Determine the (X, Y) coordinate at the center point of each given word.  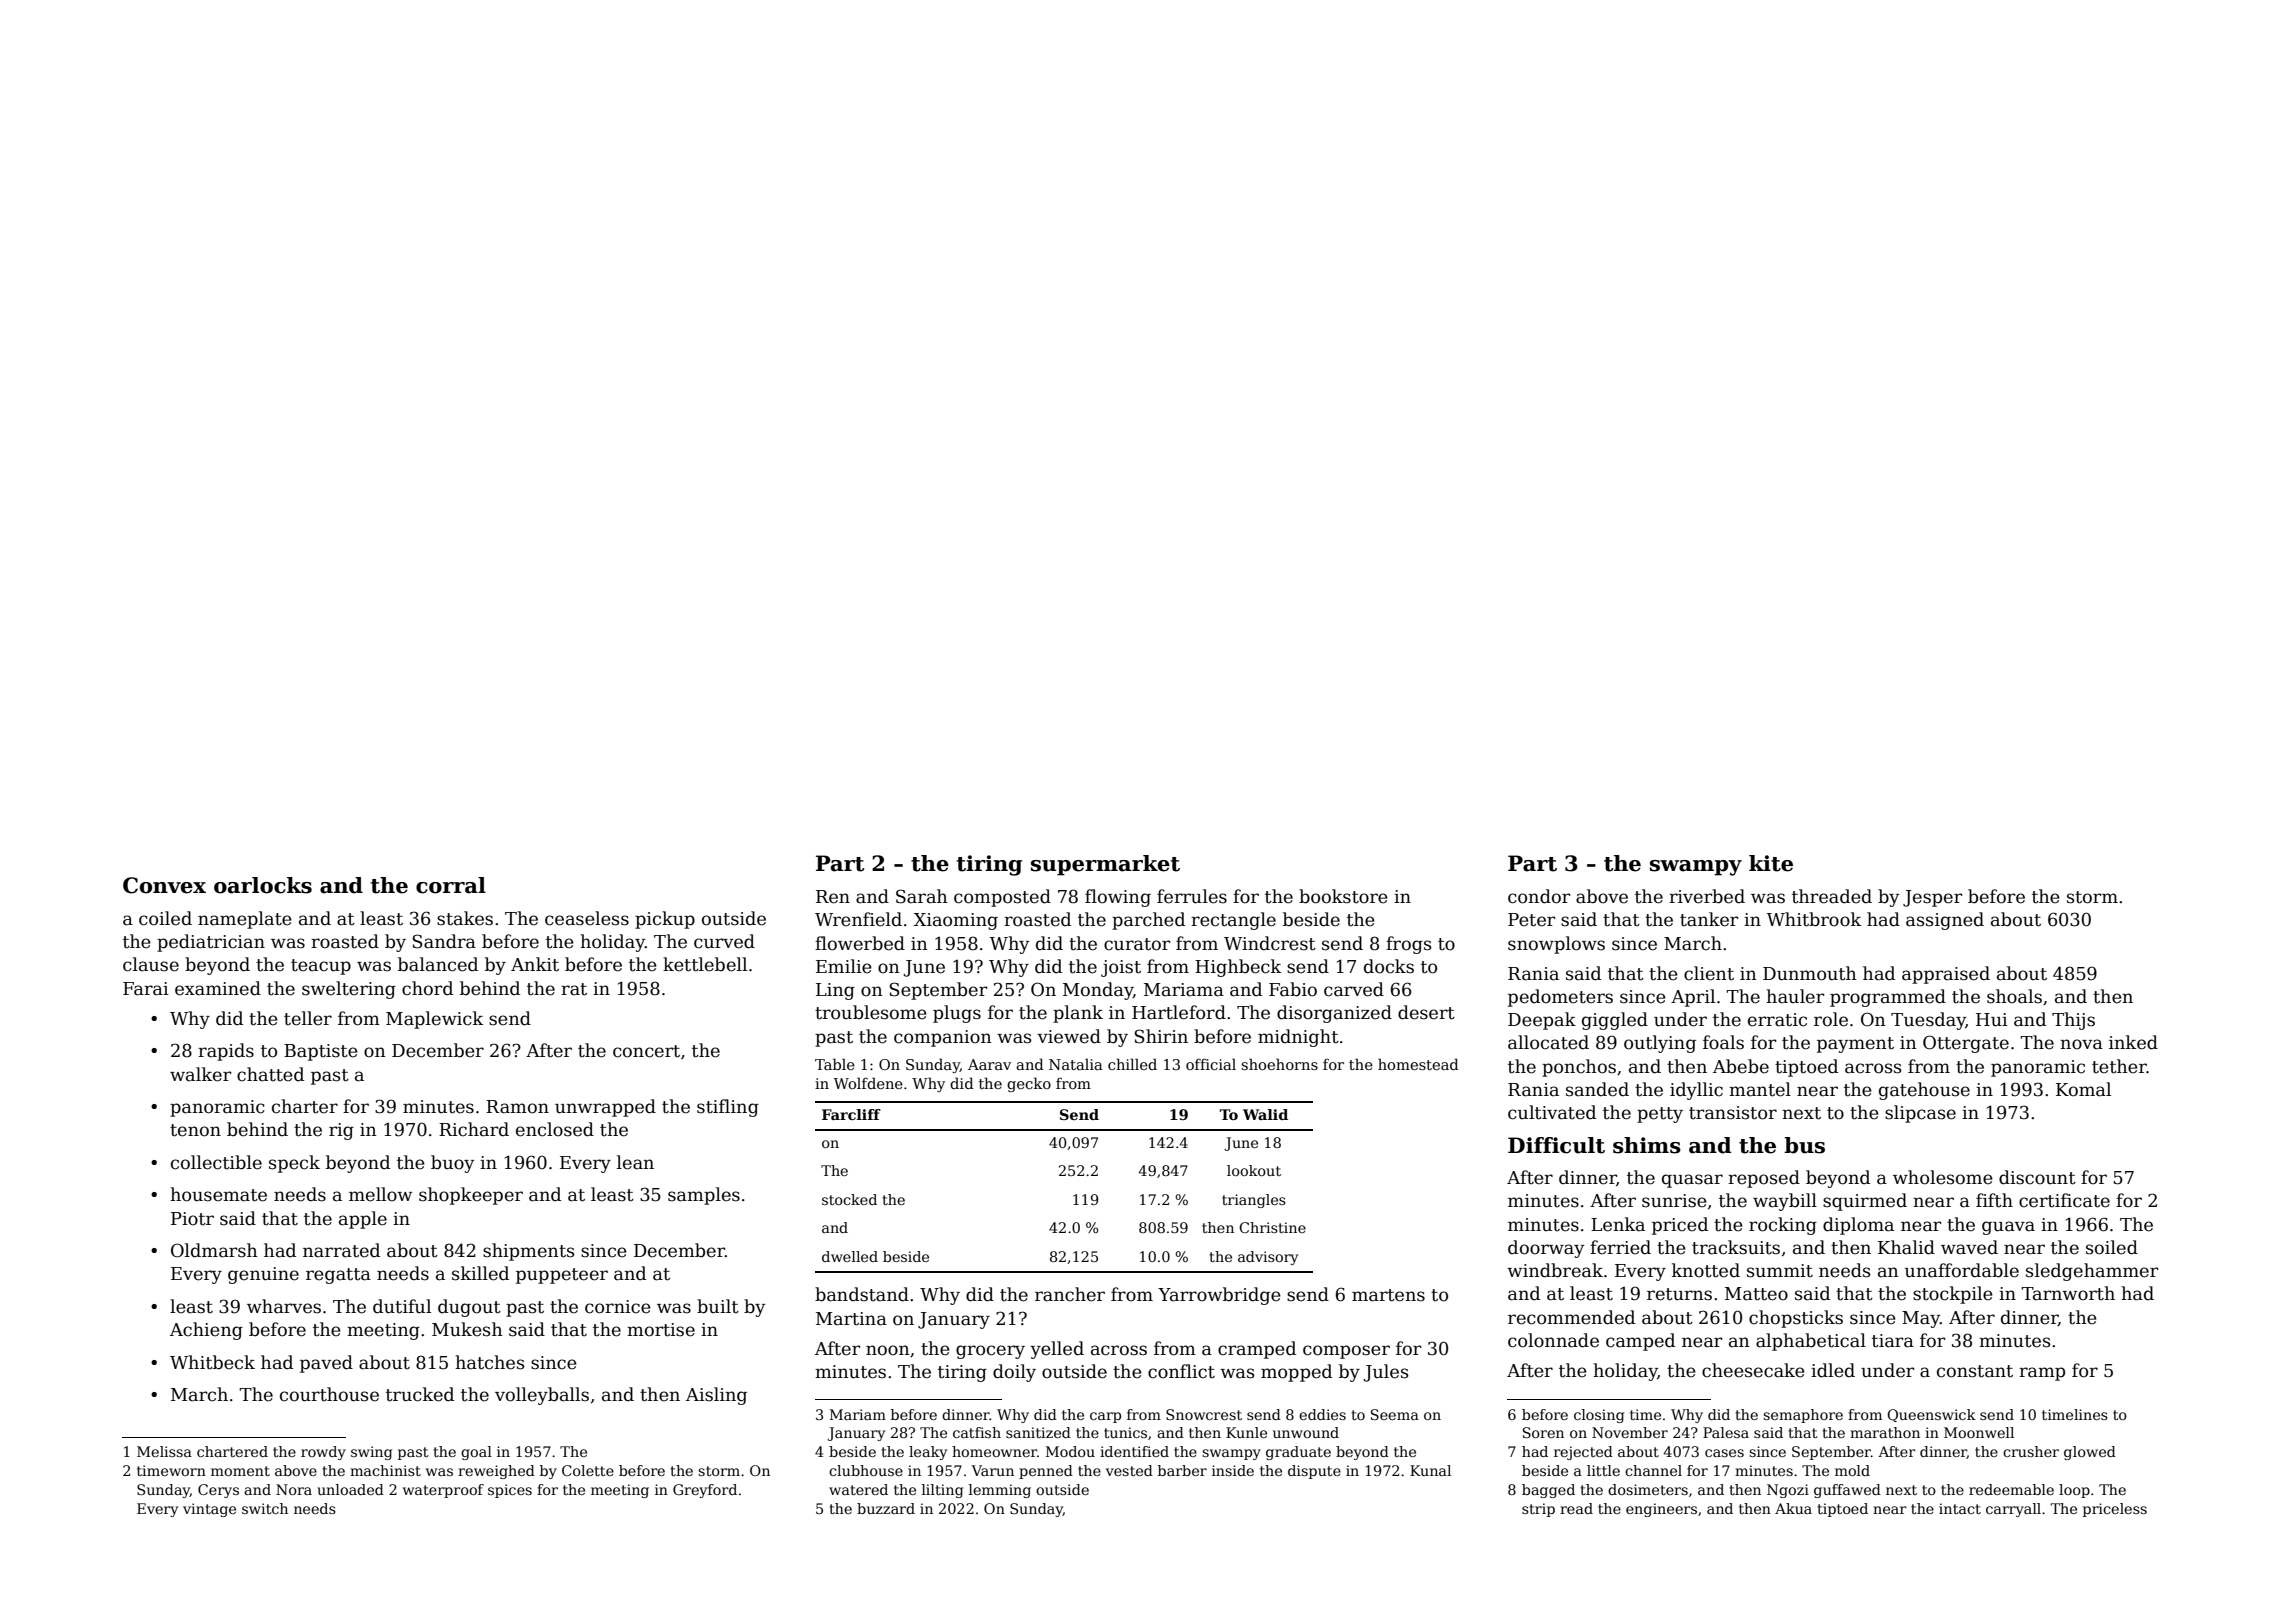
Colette (588, 1470)
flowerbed (860, 943)
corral (451, 885)
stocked (849, 1199)
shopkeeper (471, 1196)
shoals (2014, 996)
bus (1804, 1145)
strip (1538, 1510)
